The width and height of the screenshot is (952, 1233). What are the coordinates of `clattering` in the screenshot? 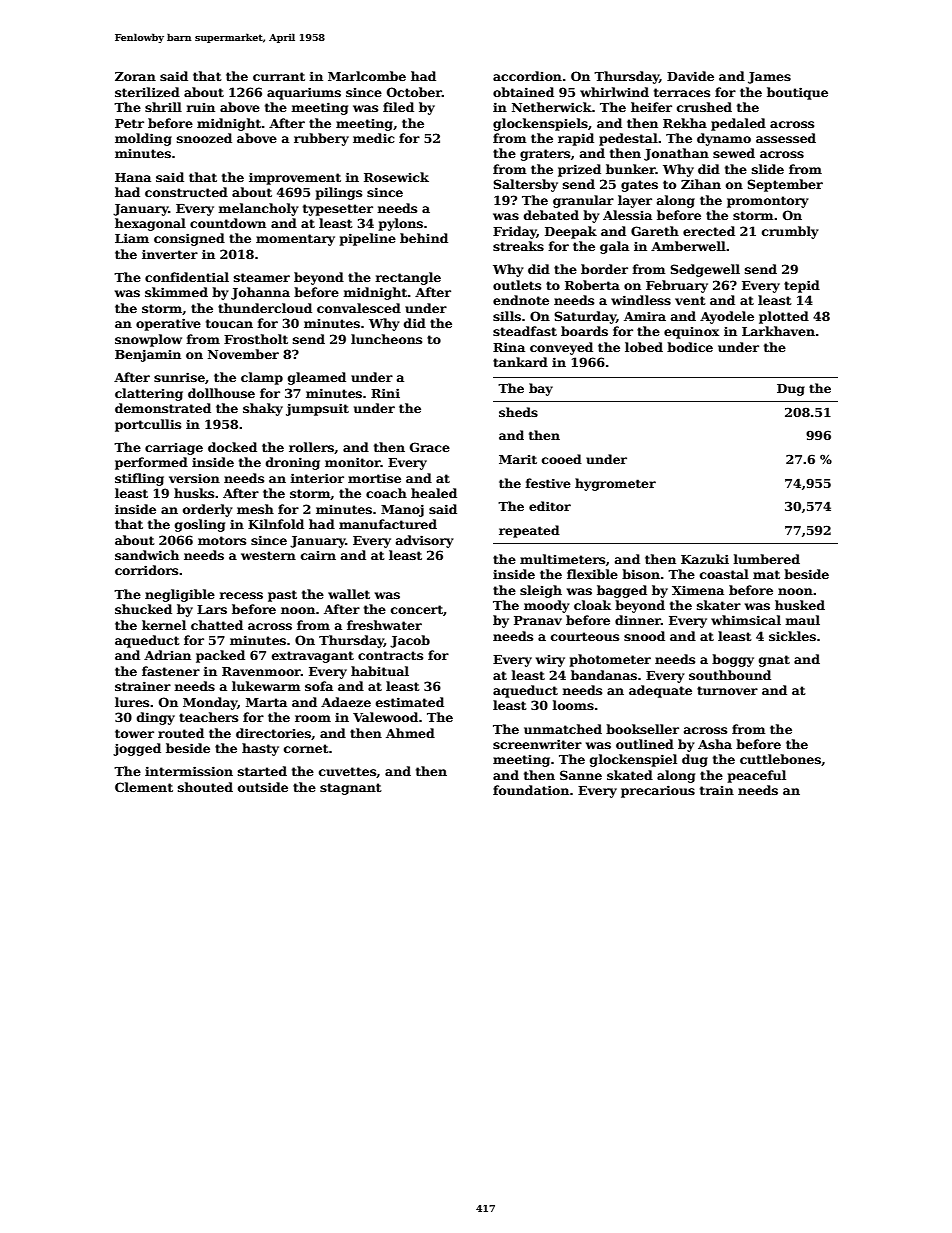 It's located at (149, 394).
